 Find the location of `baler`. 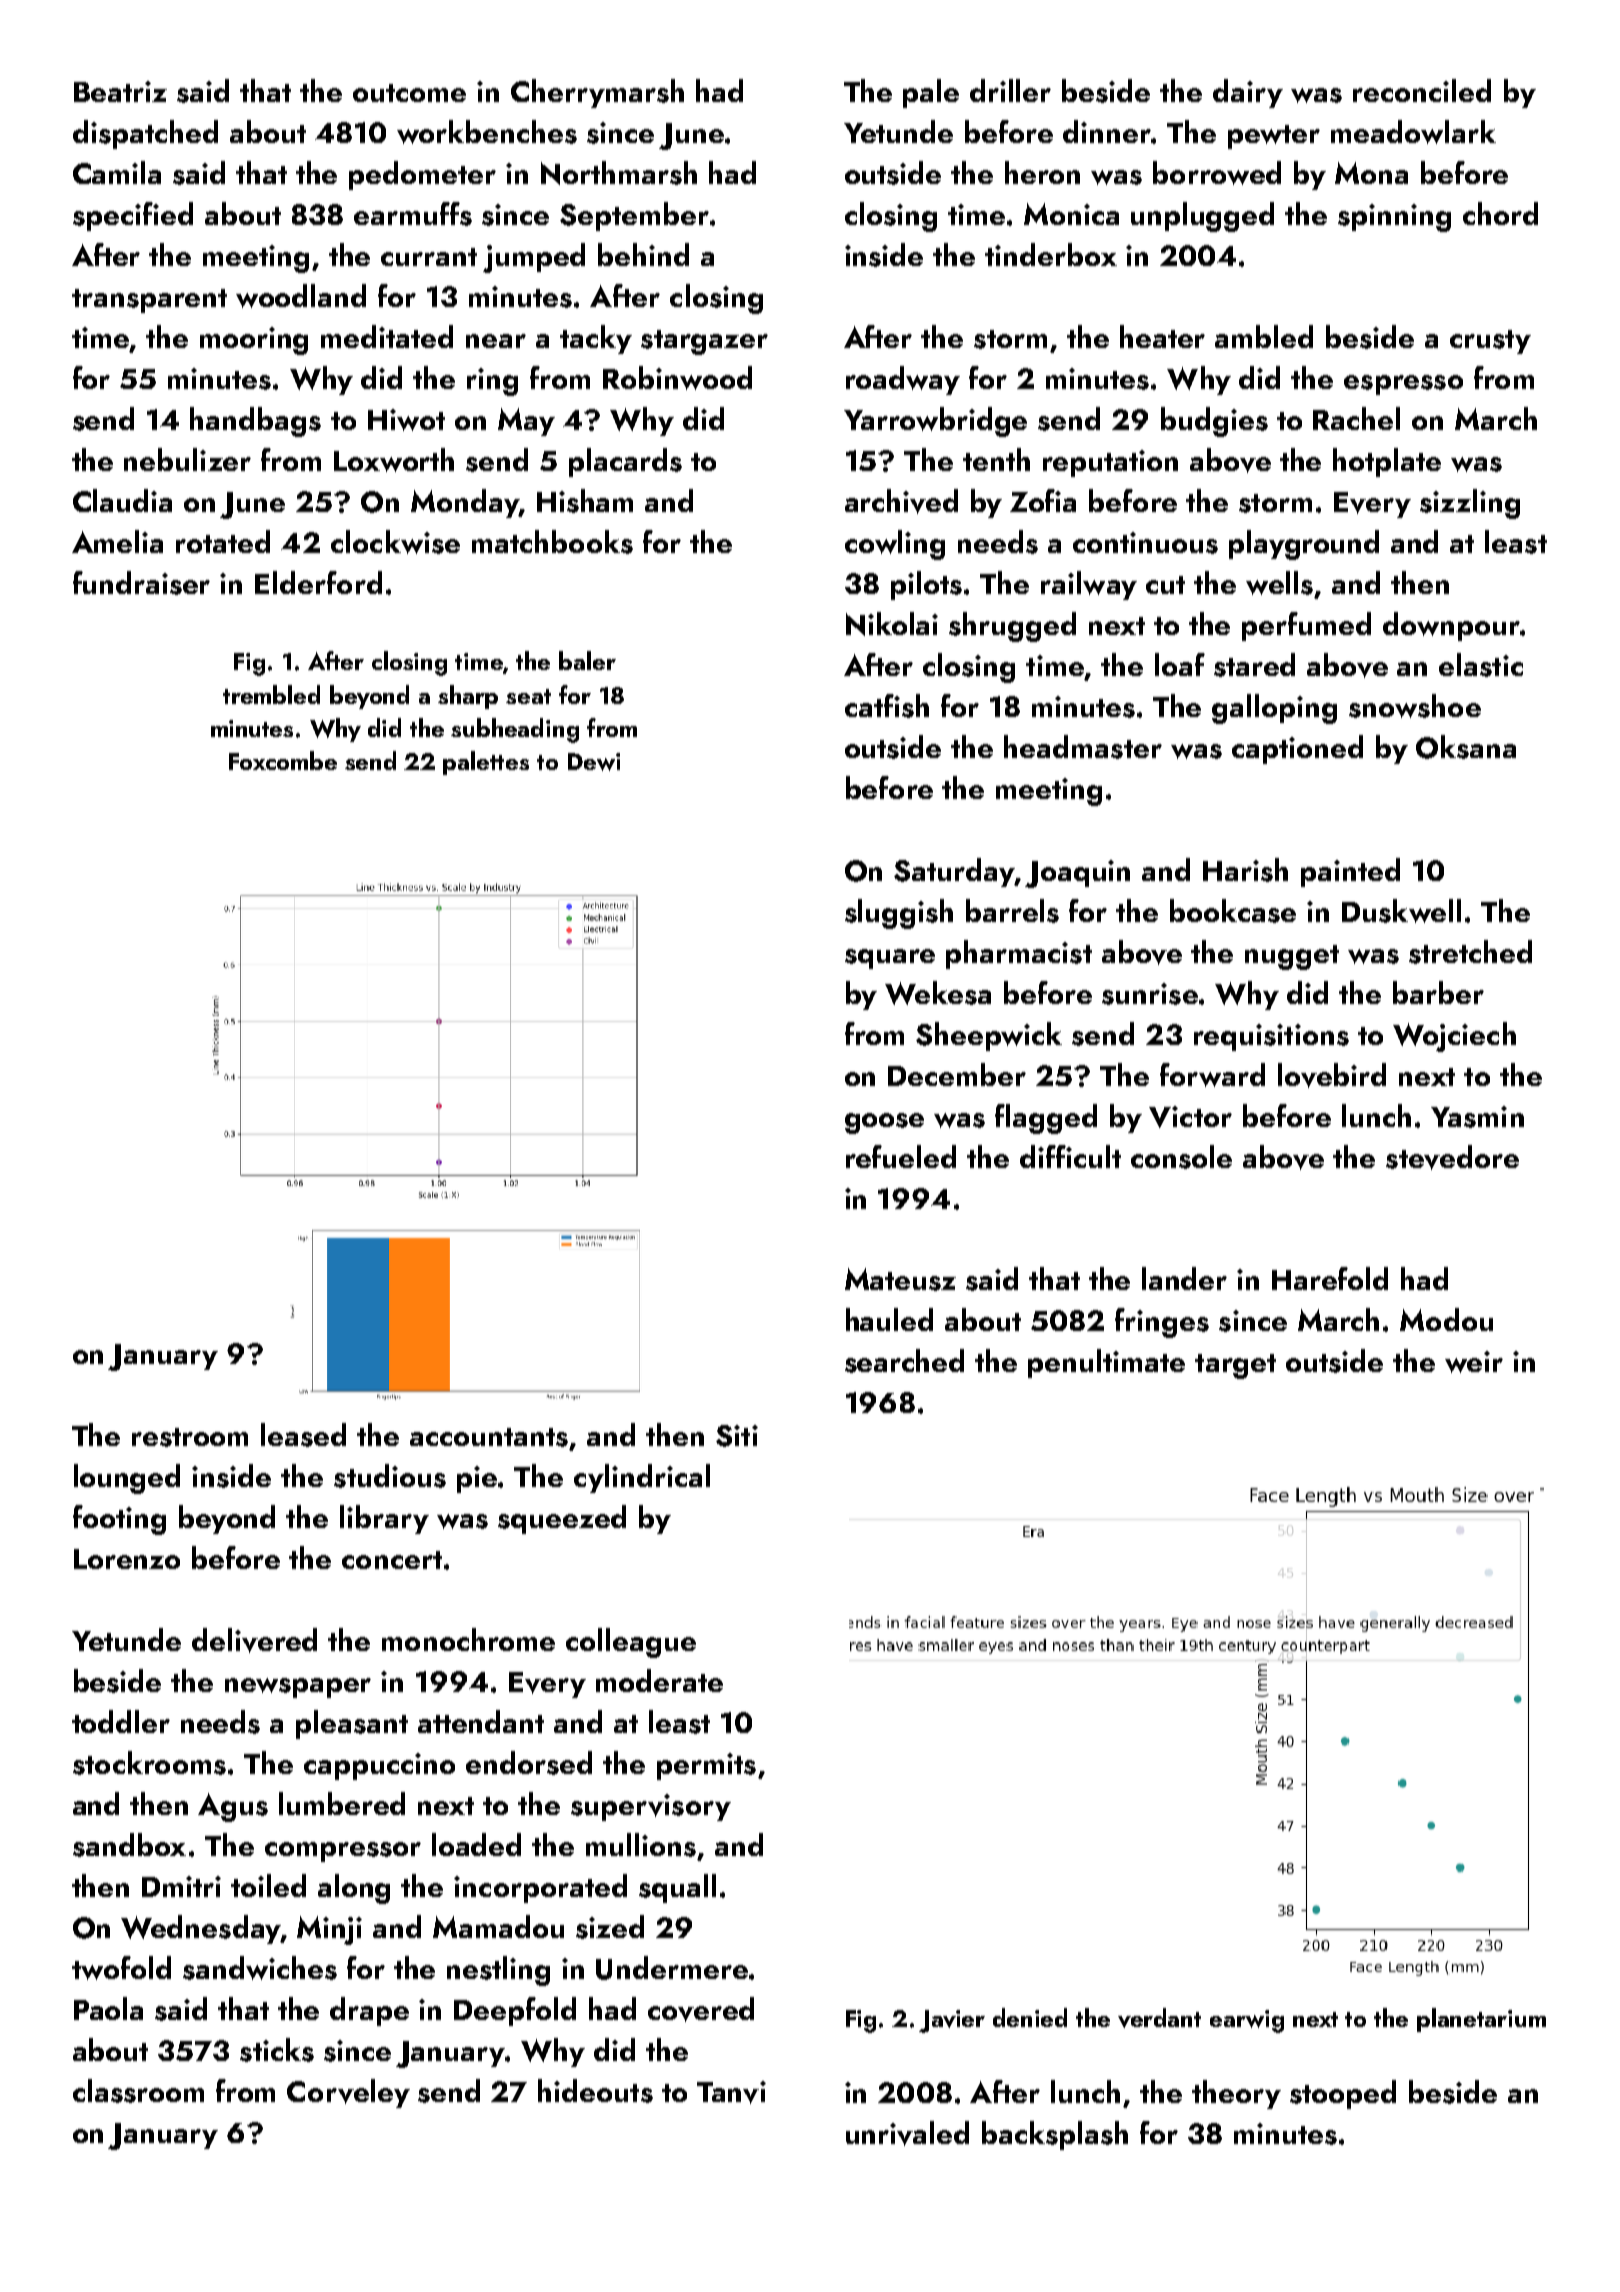

baler is located at coordinates (587, 660).
